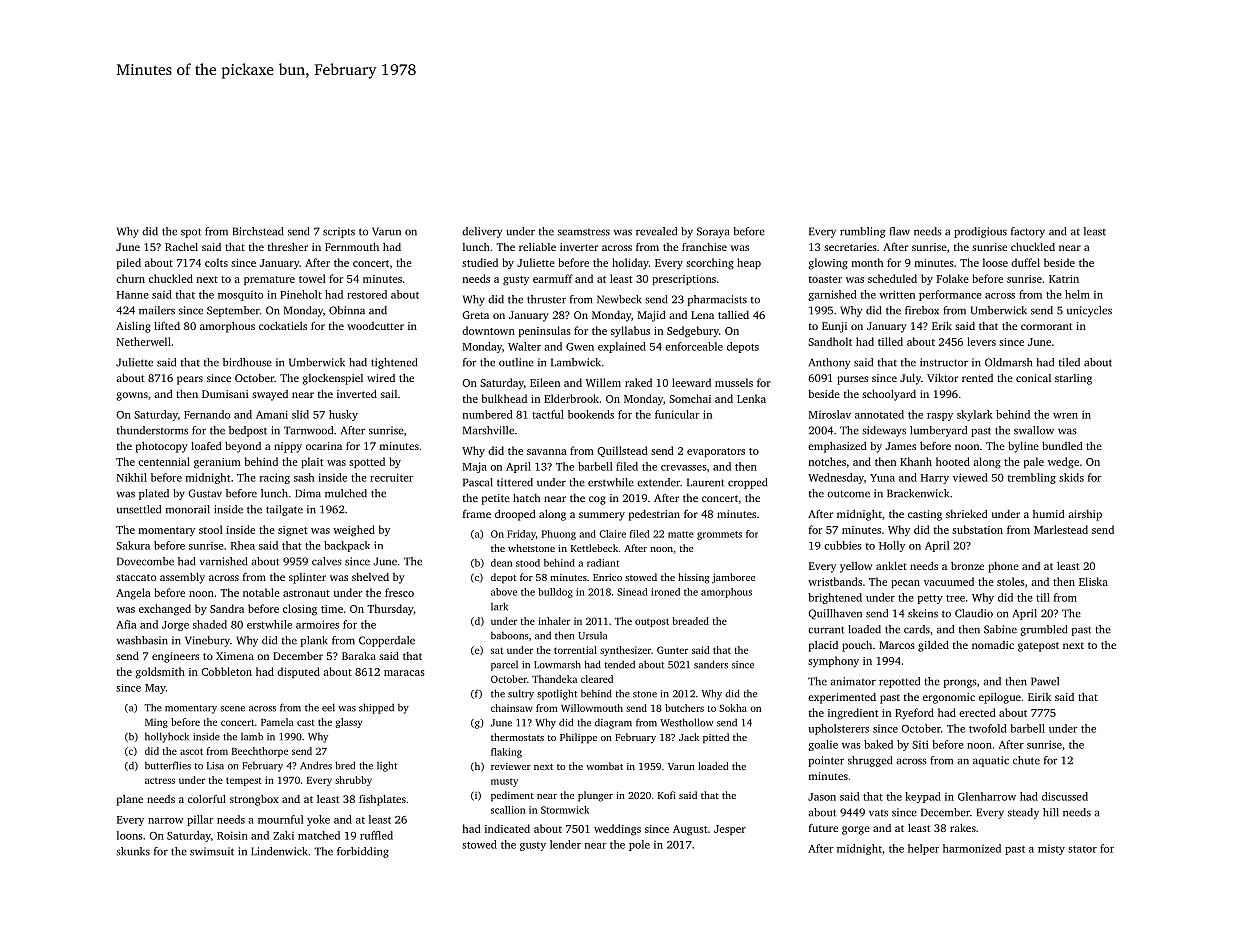 This screenshot has height=952, width=1233. Describe the element at coordinates (942, 325) in the screenshot. I see `Erik` at that location.
